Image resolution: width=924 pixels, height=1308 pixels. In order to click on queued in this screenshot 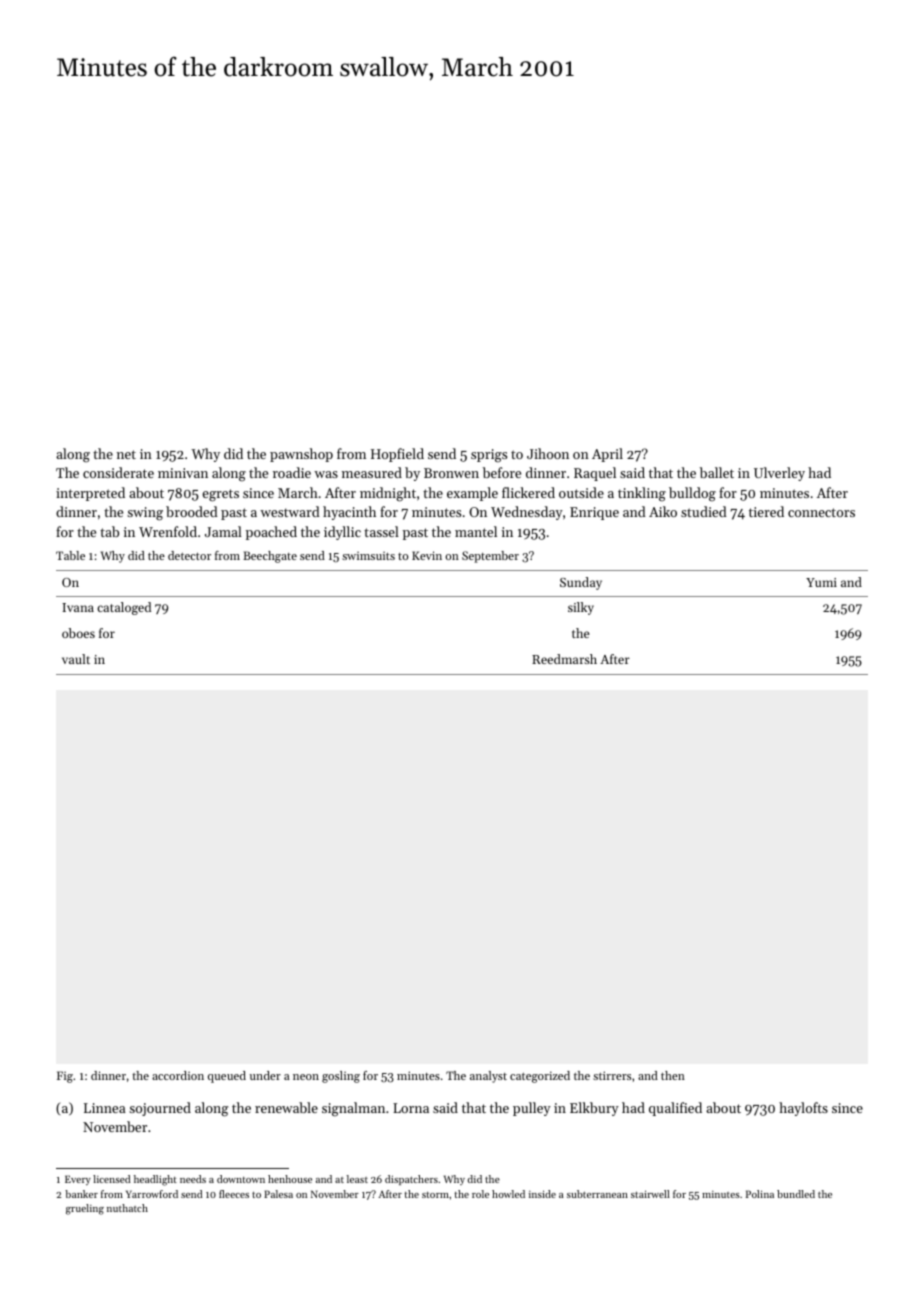, I will do `click(227, 1077)`.
